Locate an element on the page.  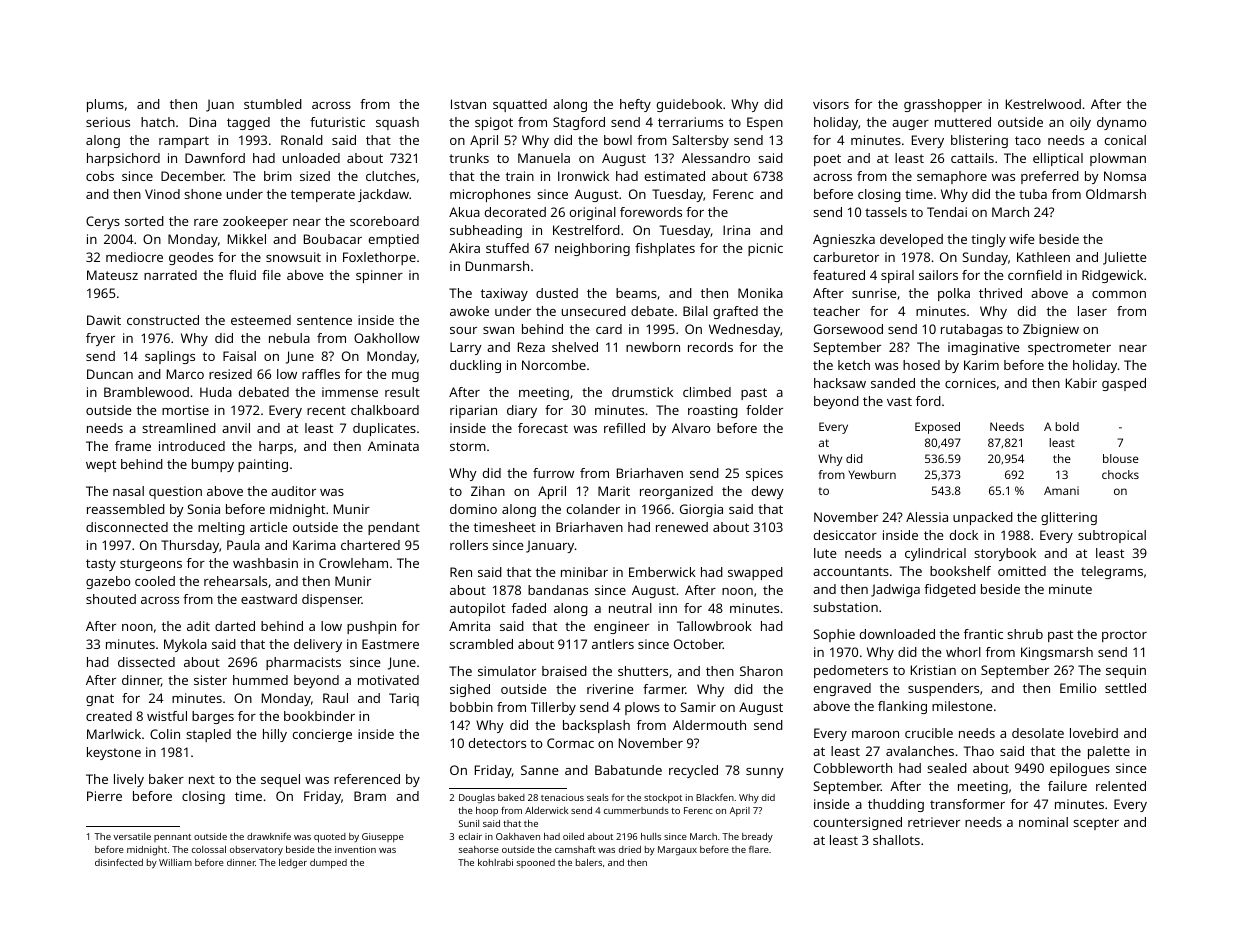
eastward is located at coordinates (269, 599).
